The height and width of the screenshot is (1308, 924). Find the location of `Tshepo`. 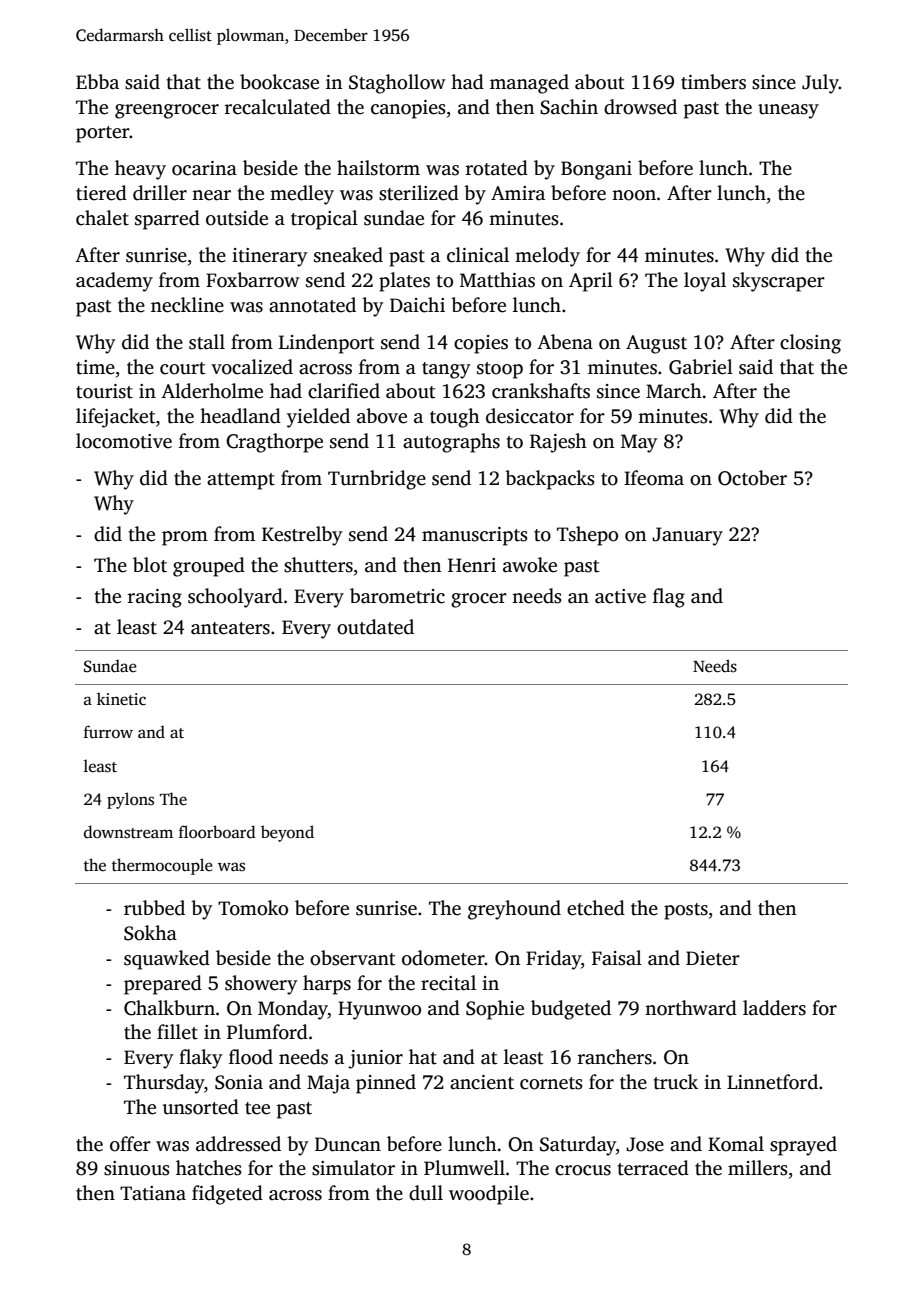

Tshepo is located at coordinates (587, 536).
